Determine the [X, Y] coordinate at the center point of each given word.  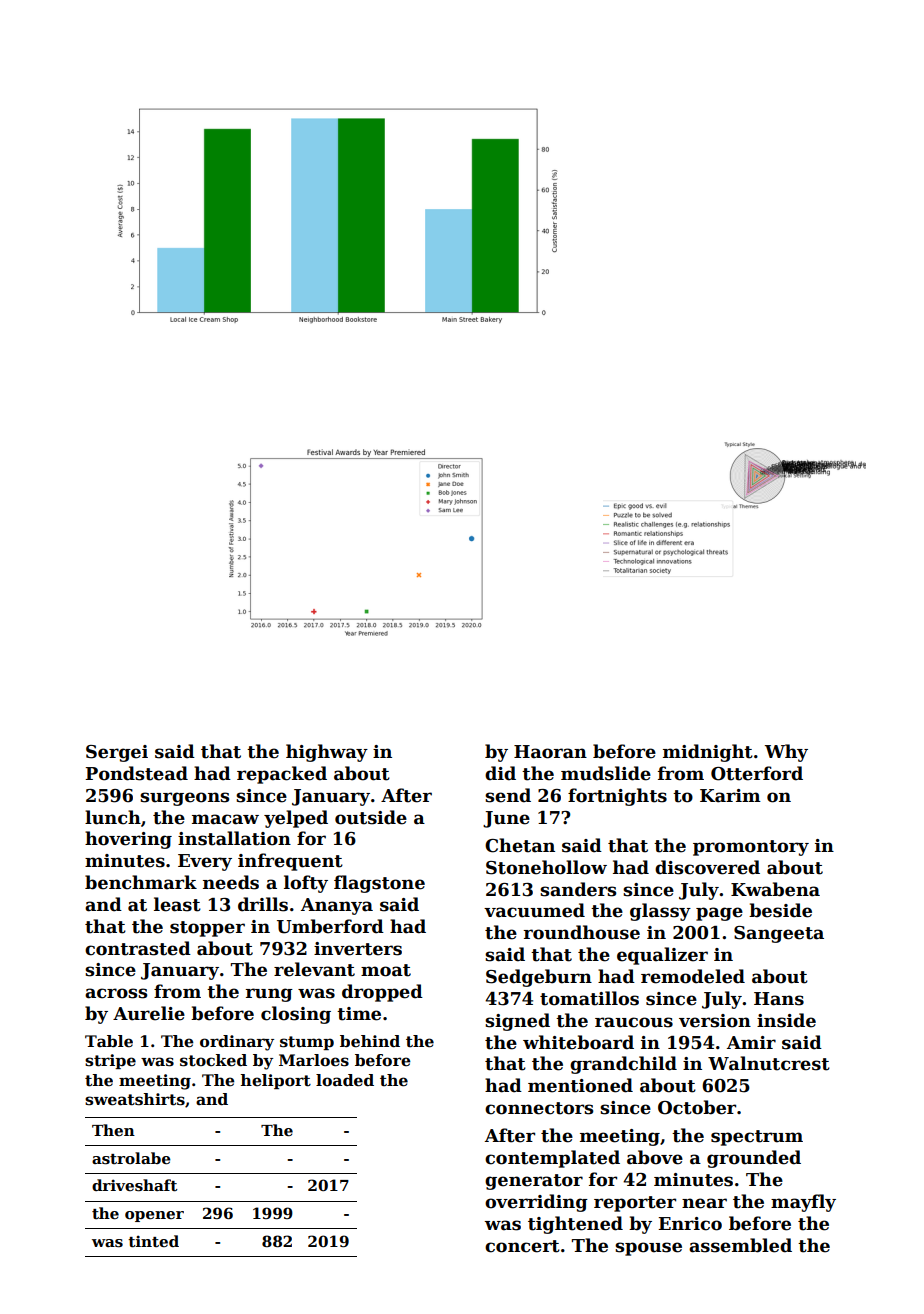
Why [786, 753]
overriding [536, 1203]
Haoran [550, 752]
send [508, 795]
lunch [113, 817]
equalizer [662, 956]
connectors [539, 1108]
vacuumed [534, 910]
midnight [708, 753]
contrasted [138, 948]
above [655, 1157]
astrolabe [131, 1158]
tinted [153, 1241]
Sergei [117, 753]
